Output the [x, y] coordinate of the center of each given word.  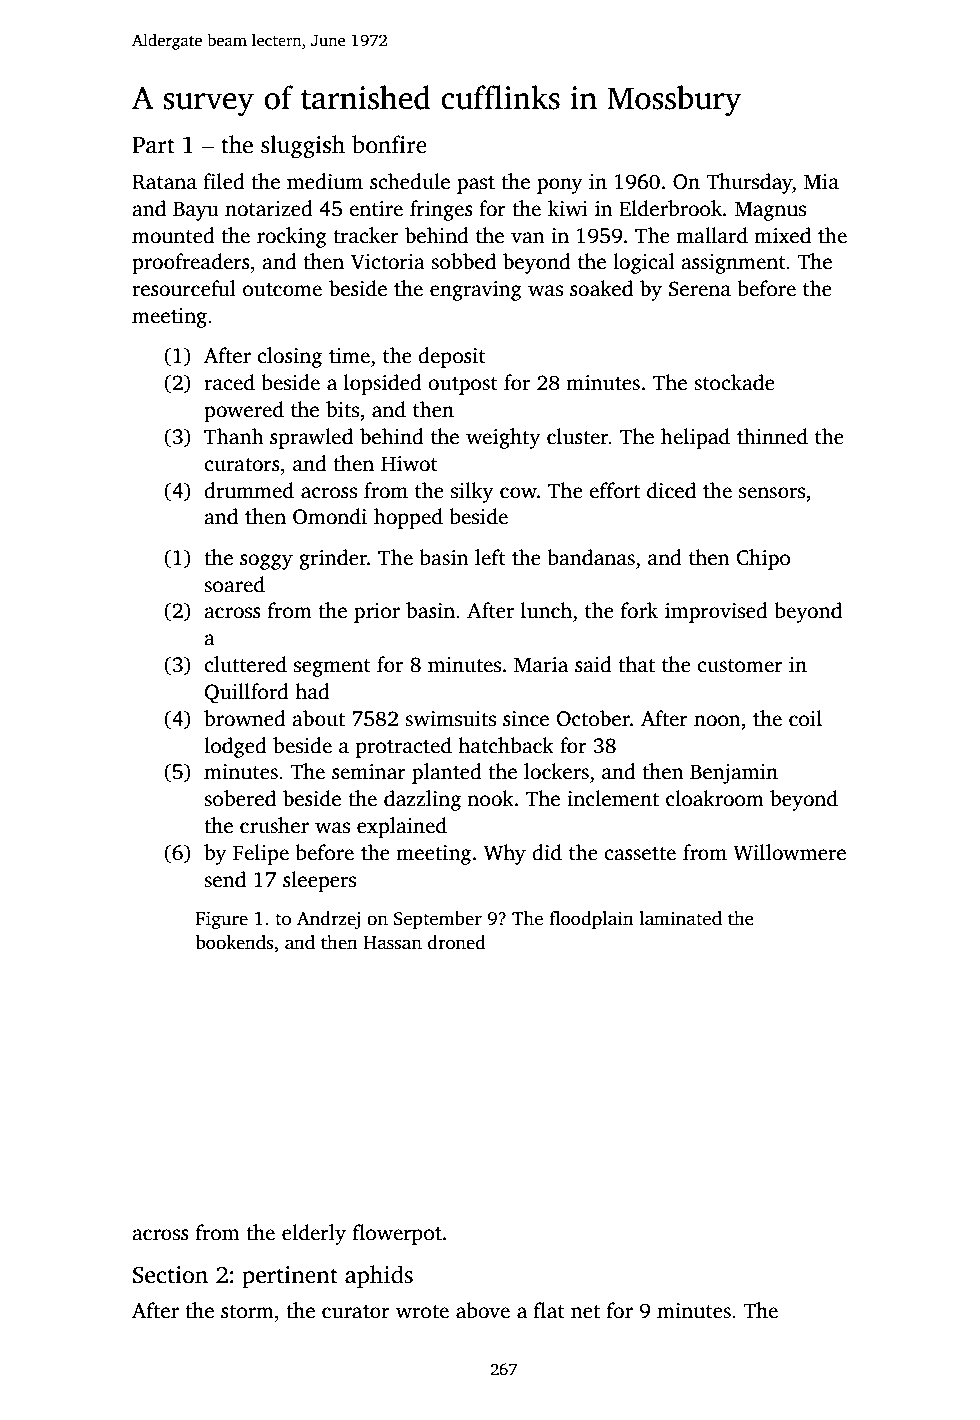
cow [518, 493]
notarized [269, 208]
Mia [821, 182]
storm [247, 1312]
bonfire [389, 144]
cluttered [245, 664]
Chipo [763, 559]
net [585, 1312]
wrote [422, 1312]
